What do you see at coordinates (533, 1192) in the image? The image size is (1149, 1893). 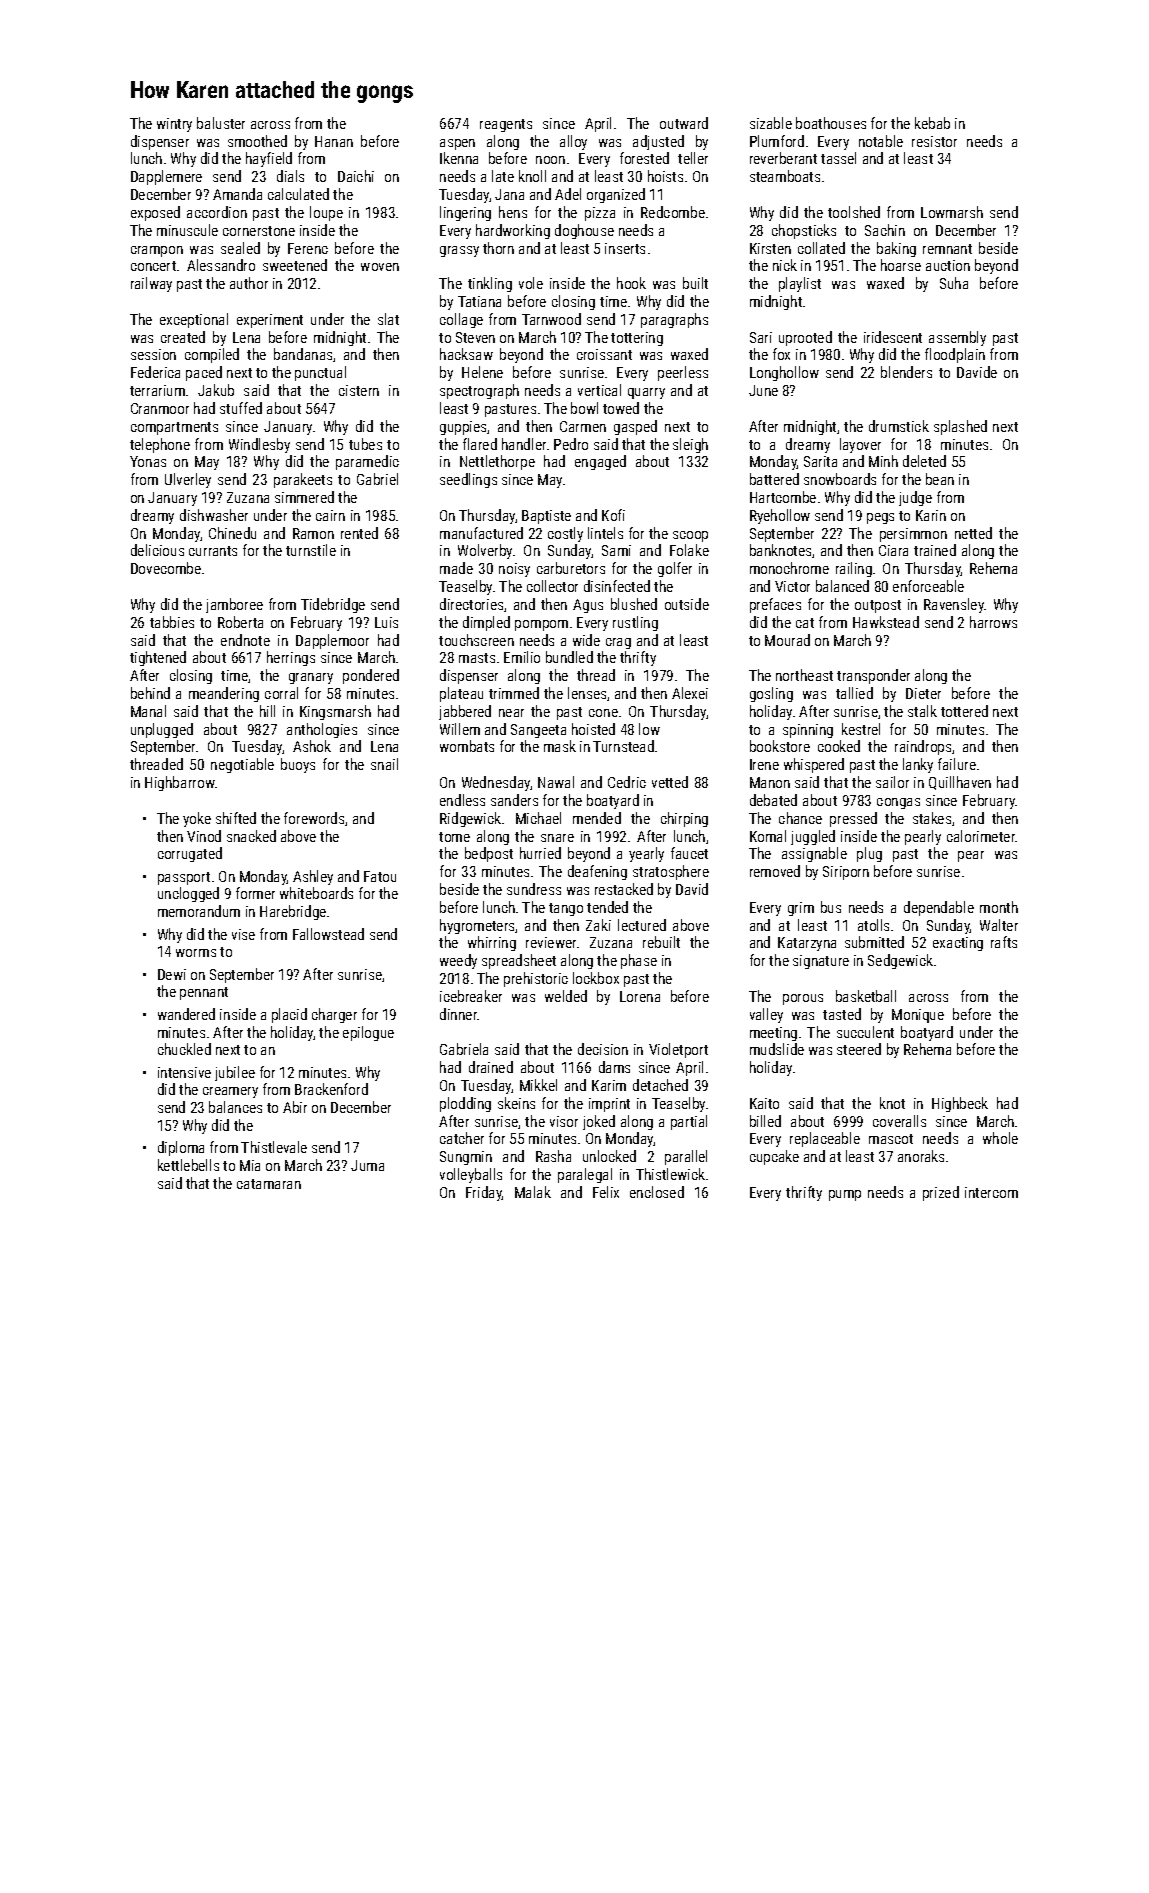 I see `Malak` at bounding box center [533, 1192].
